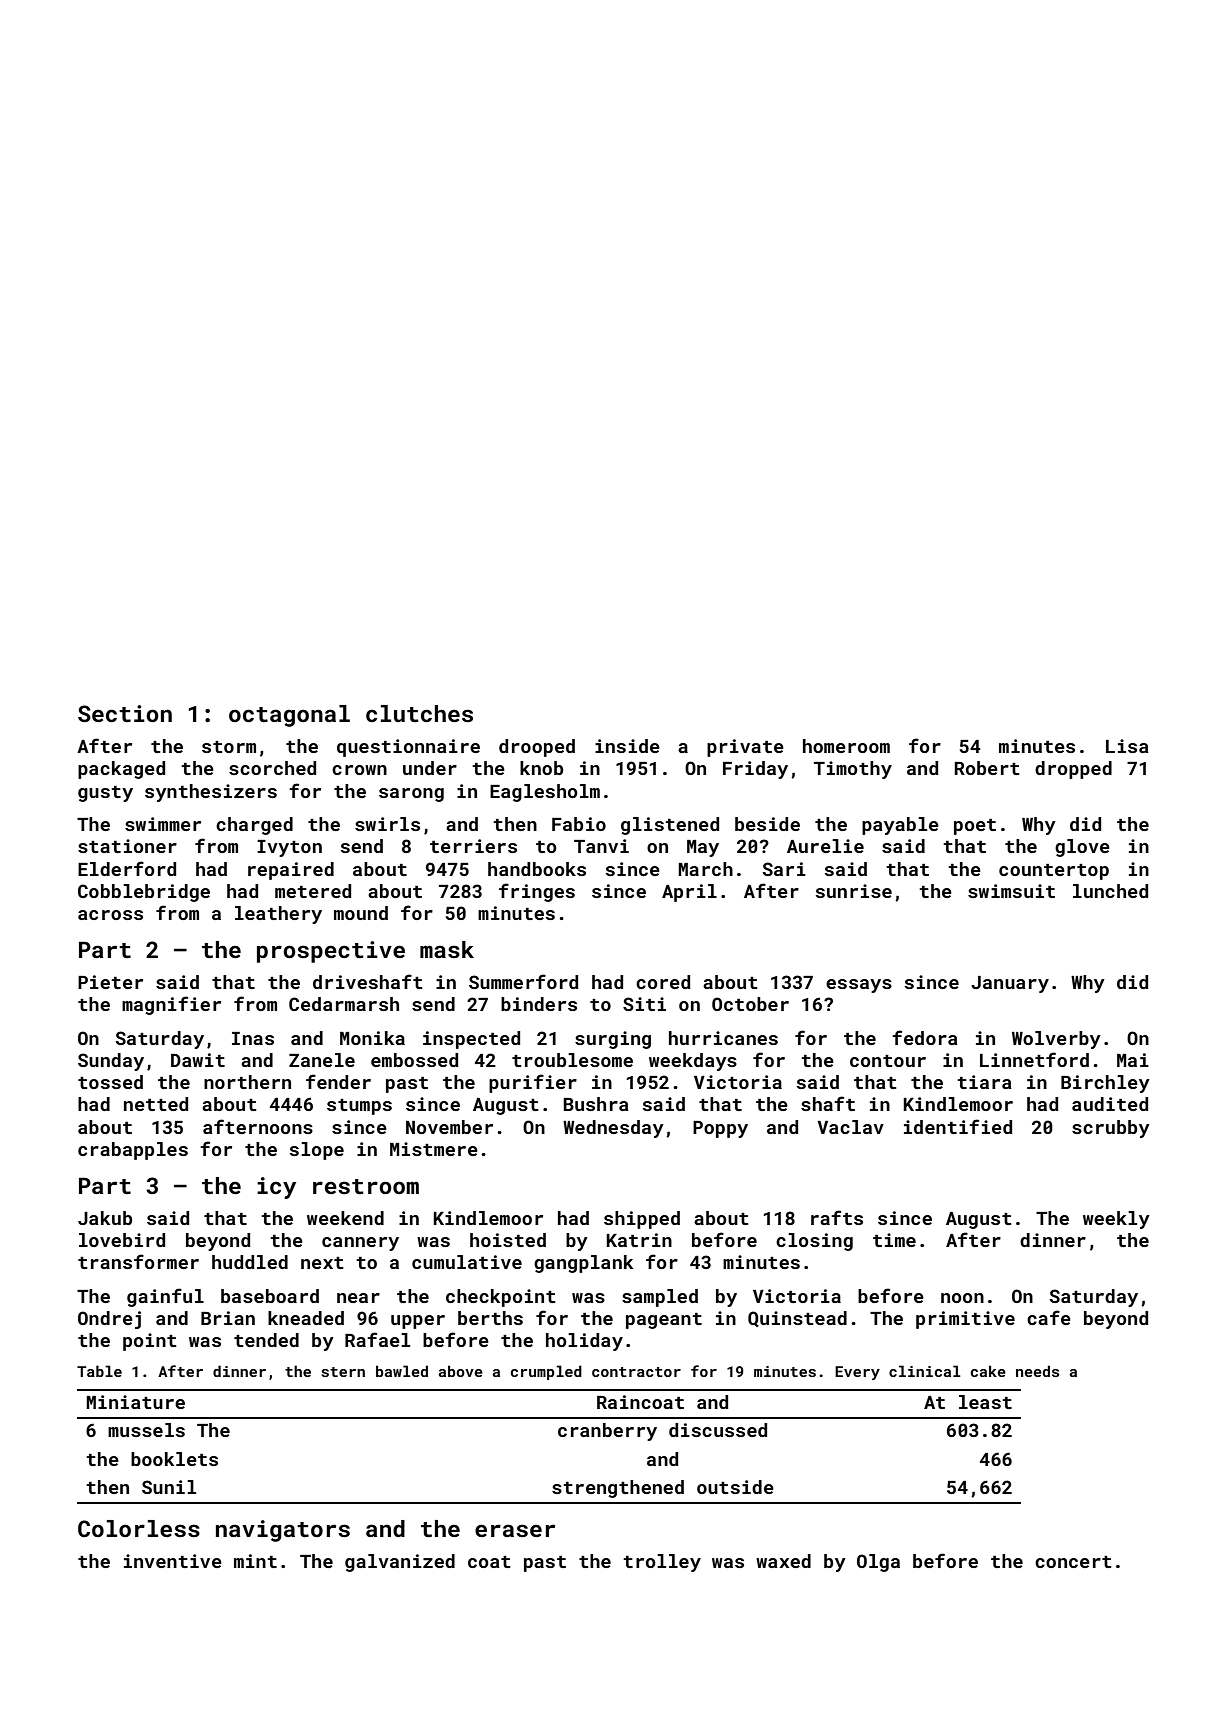 The height and width of the page is (1736, 1227). I want to click on inside, so click(627, 746).
